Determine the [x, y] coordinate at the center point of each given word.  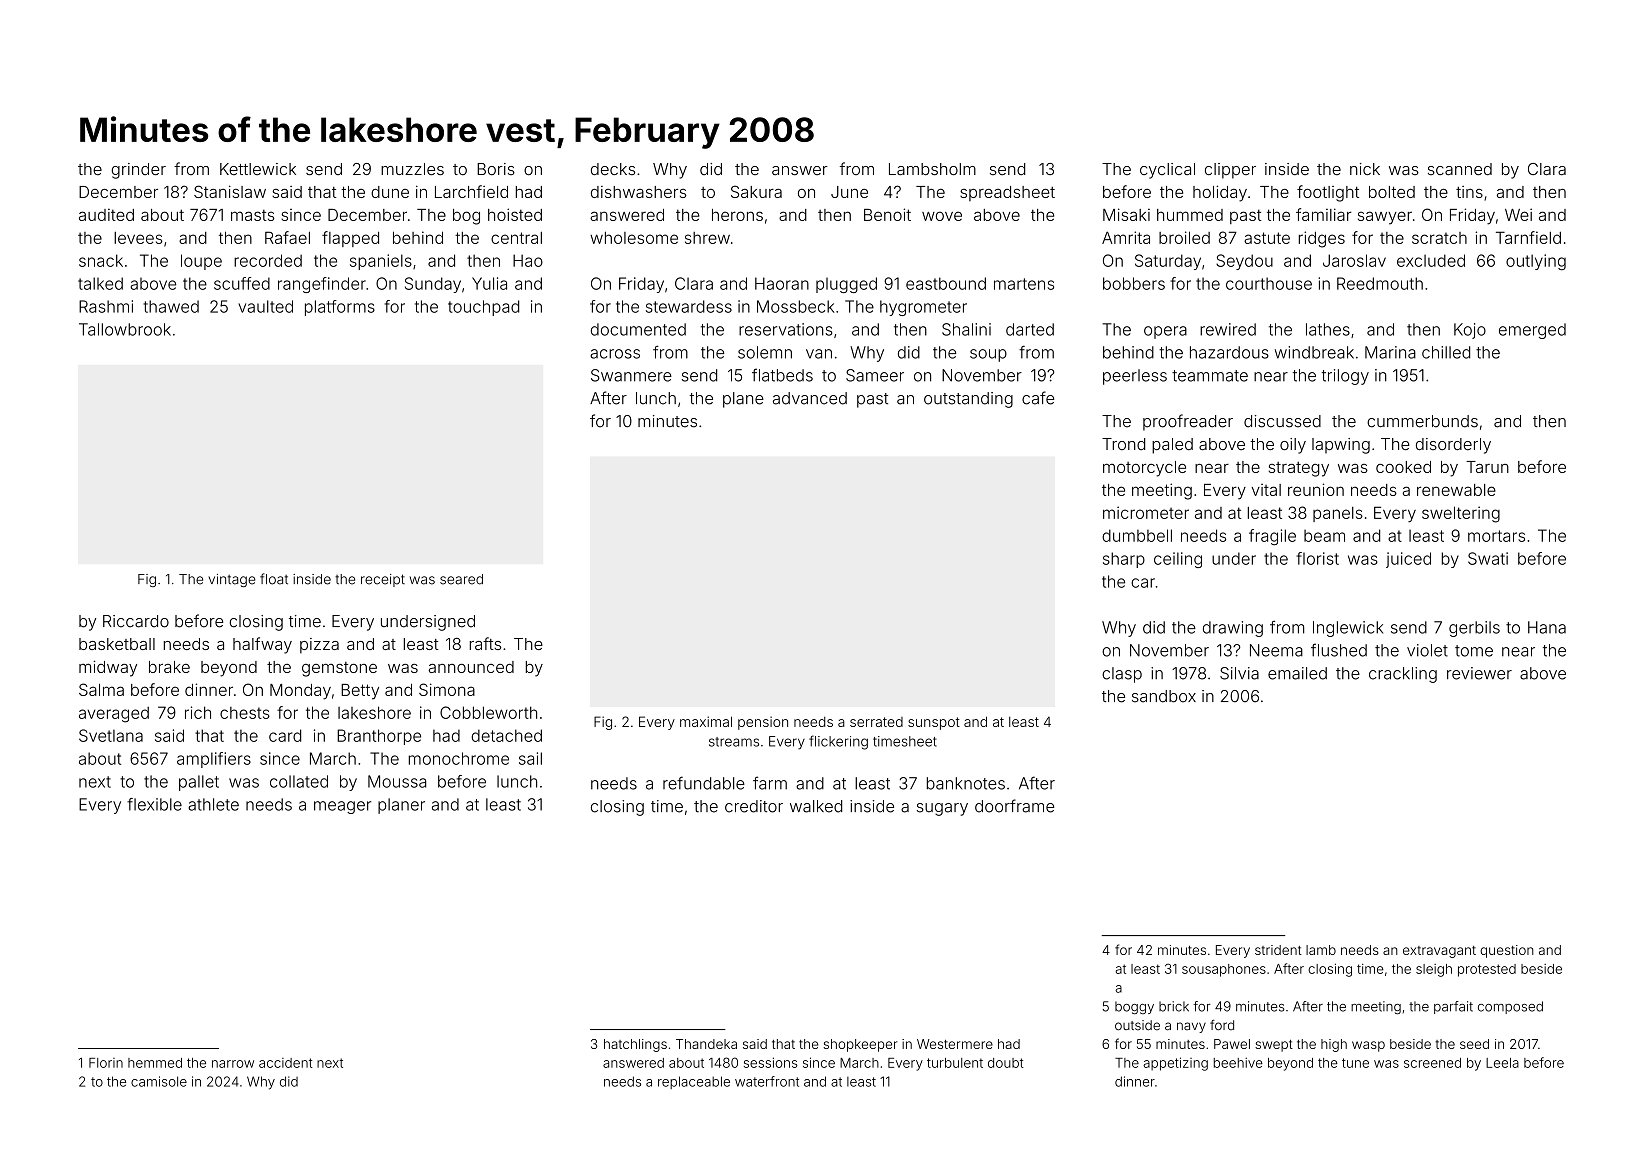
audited [106, 214]
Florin [106, 1063]
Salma [101, 689]
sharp [1124, 560]
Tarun [1487, 467]
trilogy [1345, 377]
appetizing [1175, 1064]
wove [942, 216]
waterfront [767, 1081]
